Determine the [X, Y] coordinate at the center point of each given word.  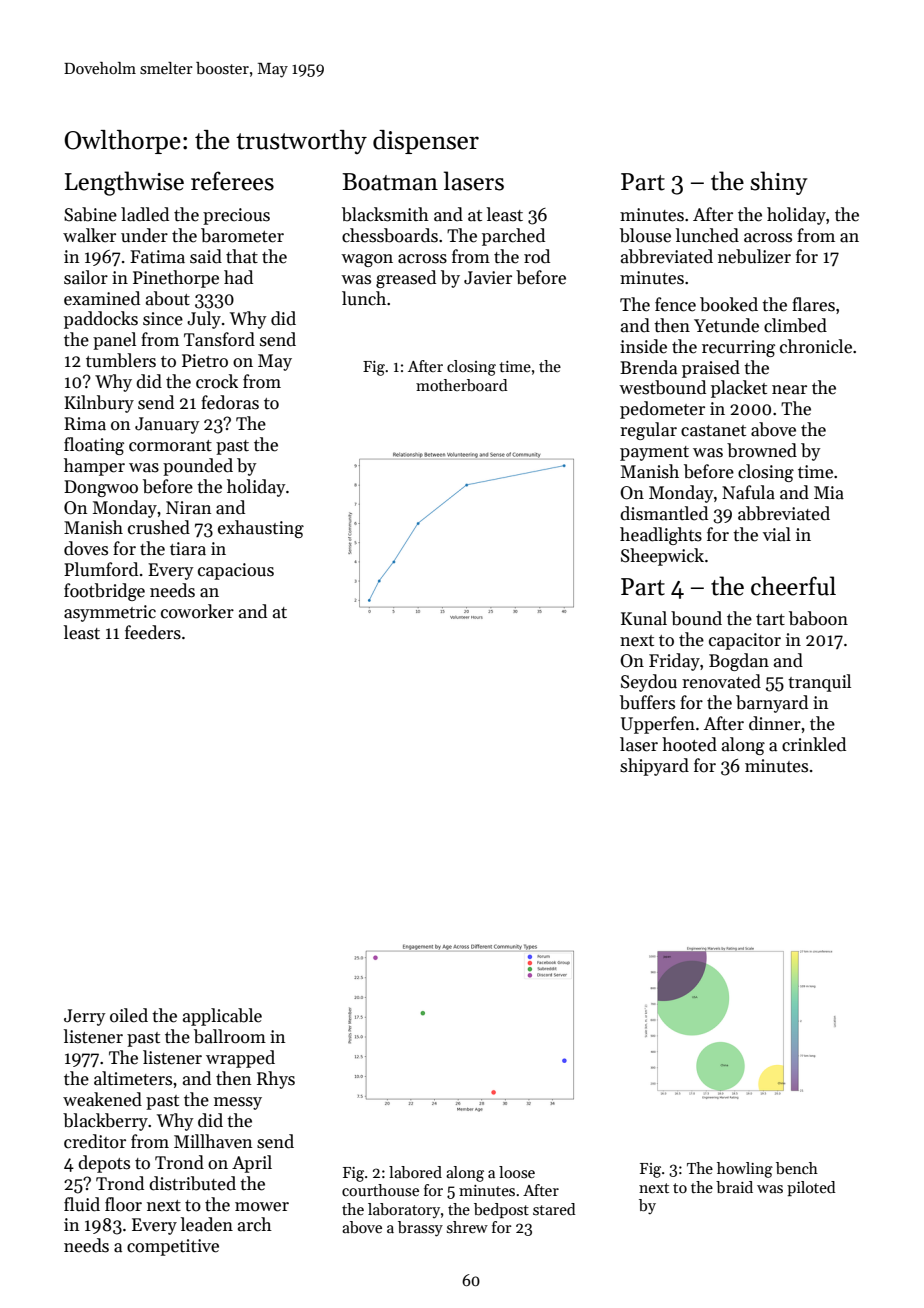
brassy [420, 1229]
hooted [689, 744]
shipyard [654, 767]
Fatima [157, 257]
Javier [488, 278]
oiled [129, 1015]
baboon [818, 618]
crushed [159, 527]
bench [797, 1168]
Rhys [276, 1080]
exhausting [261, 529]
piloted [811, 1188]
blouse [645, 235]
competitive [173, 1247]
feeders [153, 632]
